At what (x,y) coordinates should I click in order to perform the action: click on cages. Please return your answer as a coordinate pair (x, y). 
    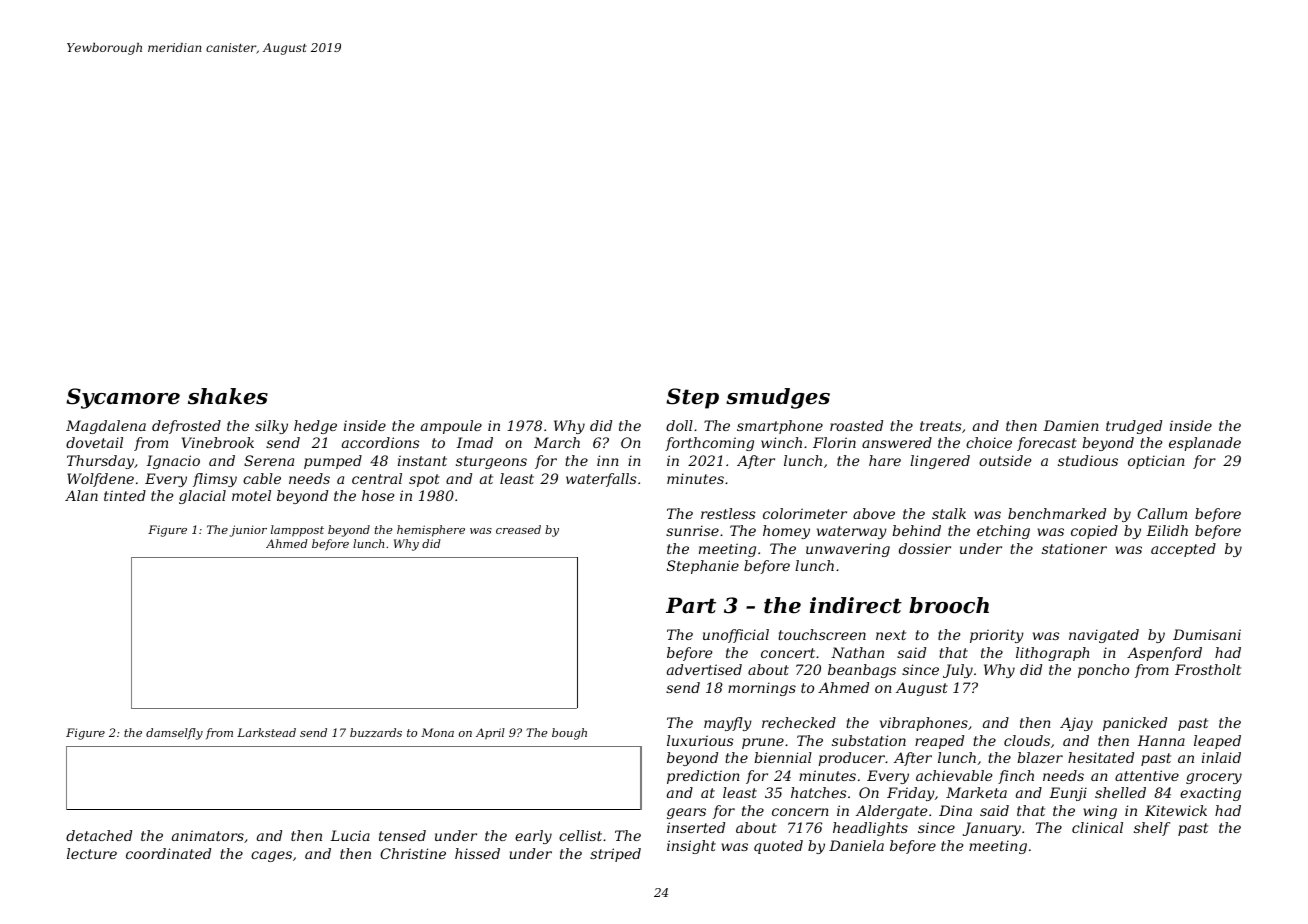
    Looking at the image, I should click on (271, 856).
